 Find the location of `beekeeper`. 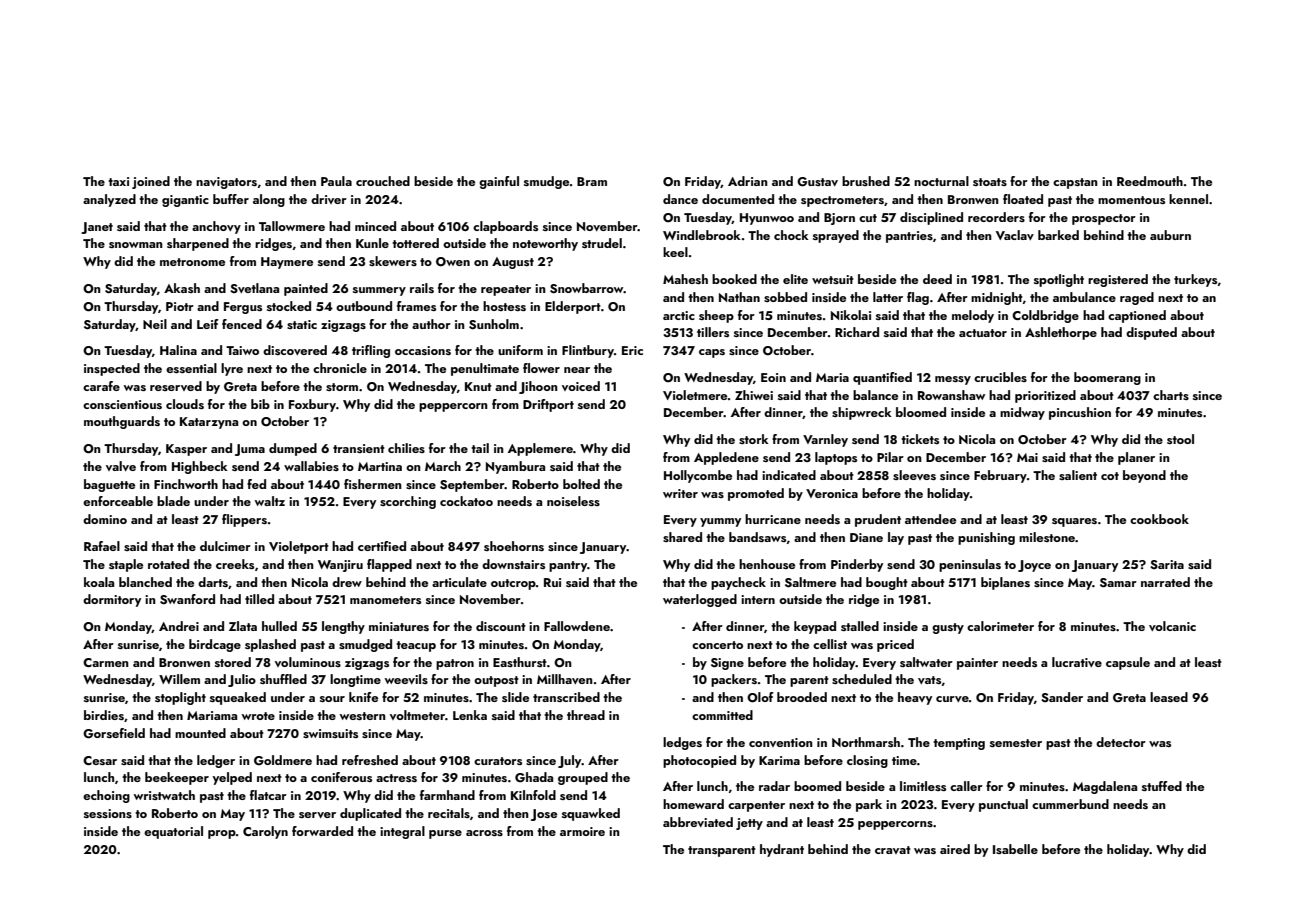

beekeeper is located at coordinates (177, 778).
